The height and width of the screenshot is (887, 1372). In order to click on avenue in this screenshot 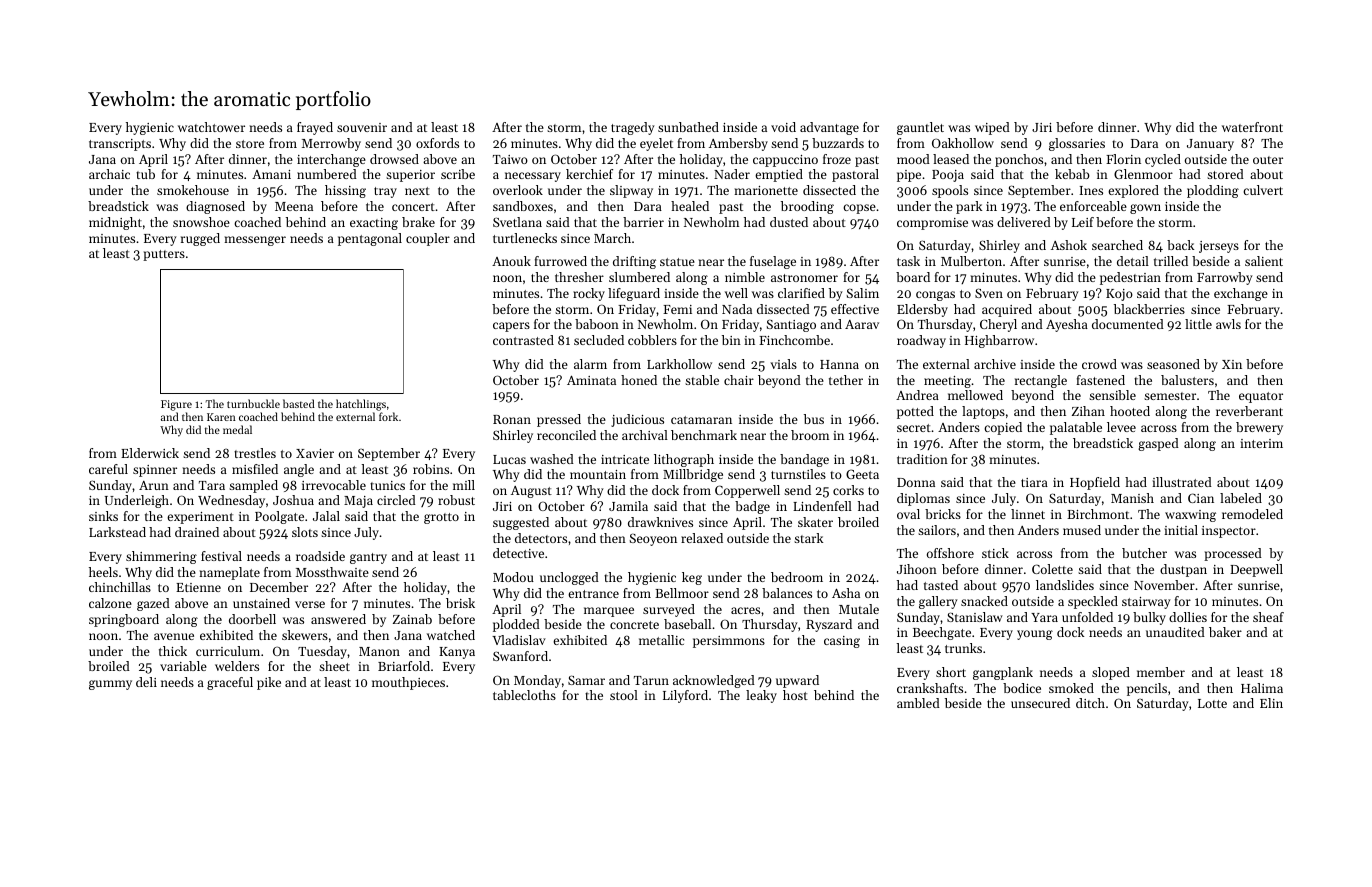, I will do `click(174, 636)`.
